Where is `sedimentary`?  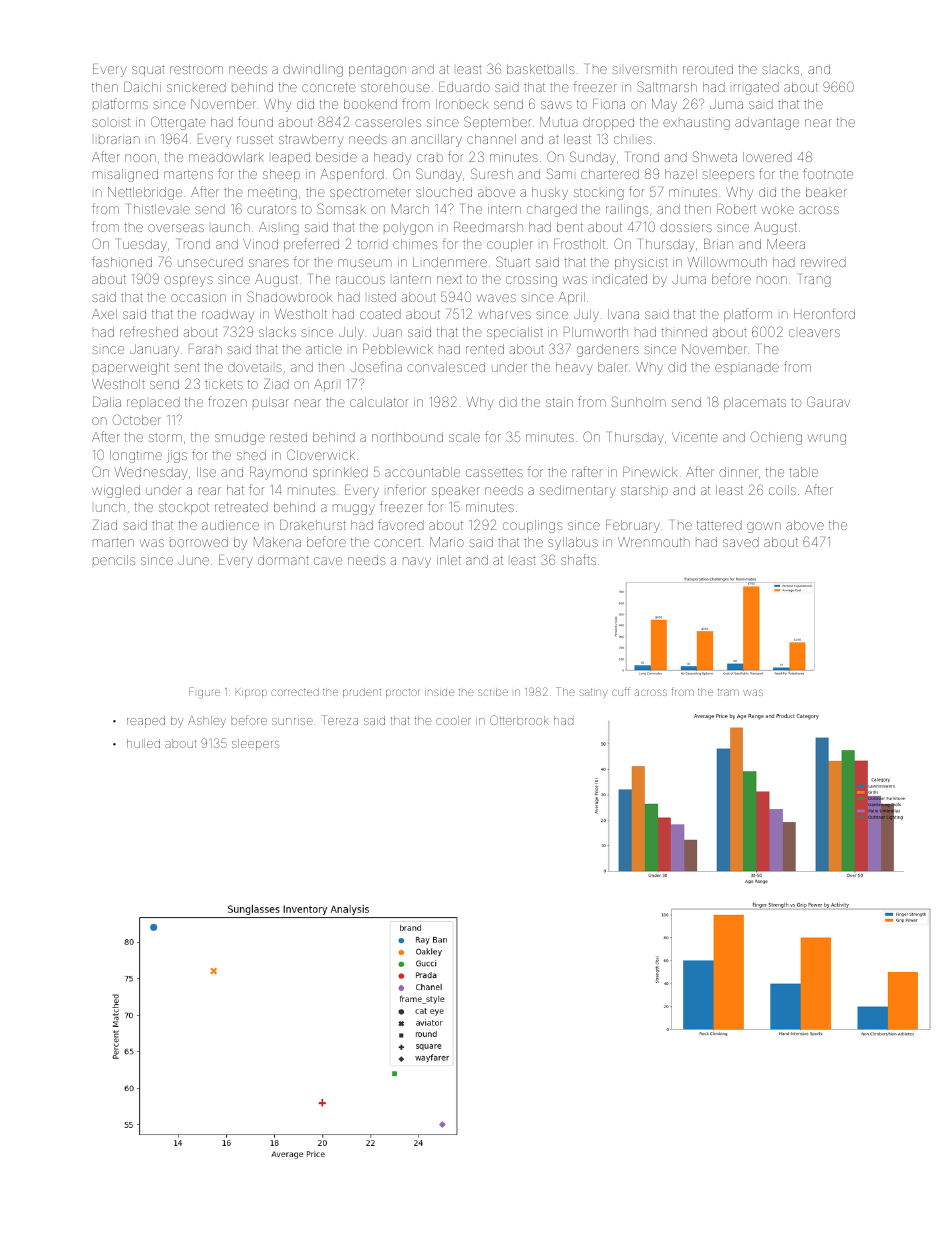
sedimentary is located at coordinates (577, 491).
